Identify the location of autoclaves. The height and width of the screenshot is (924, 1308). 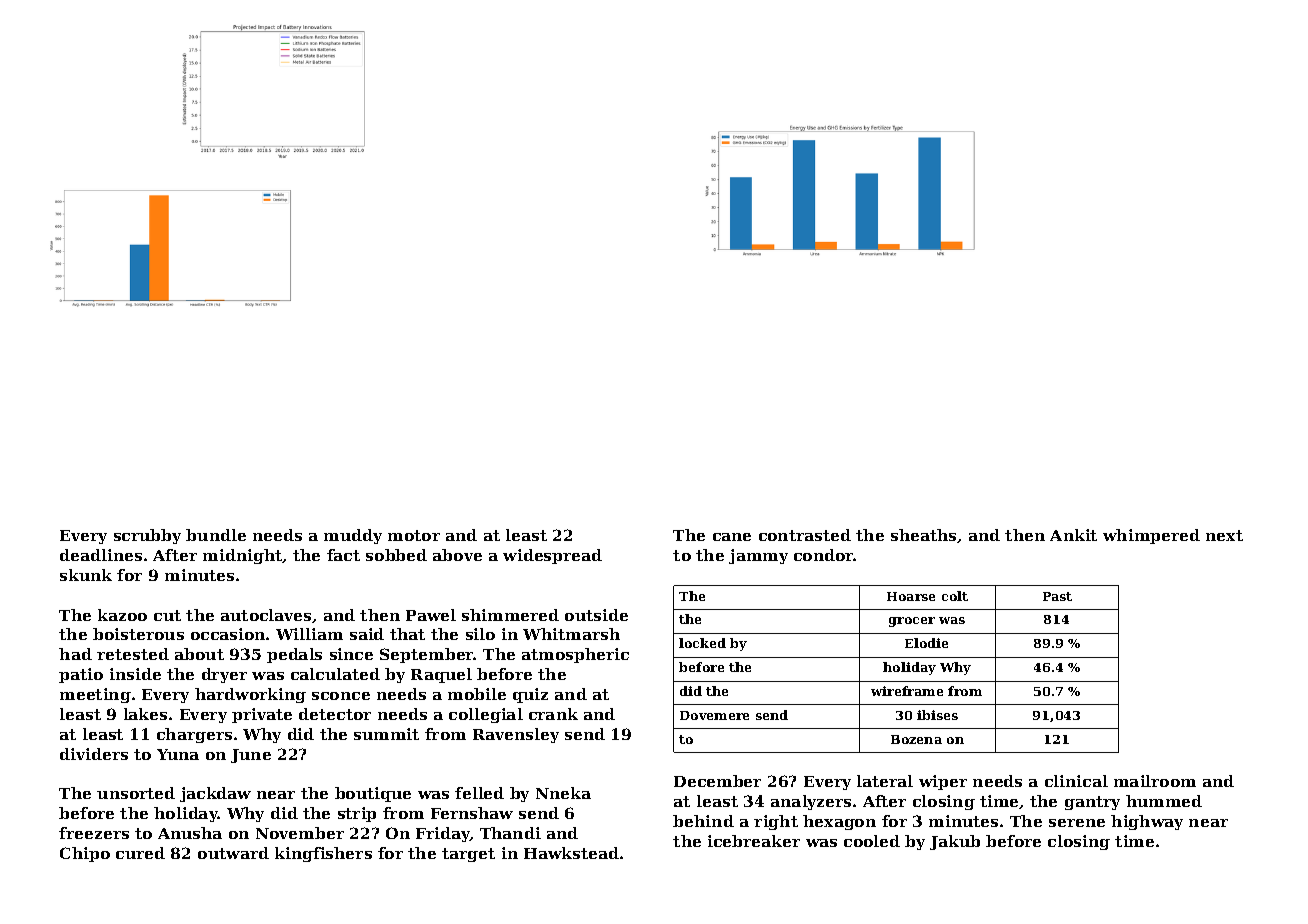
(266, 615).
